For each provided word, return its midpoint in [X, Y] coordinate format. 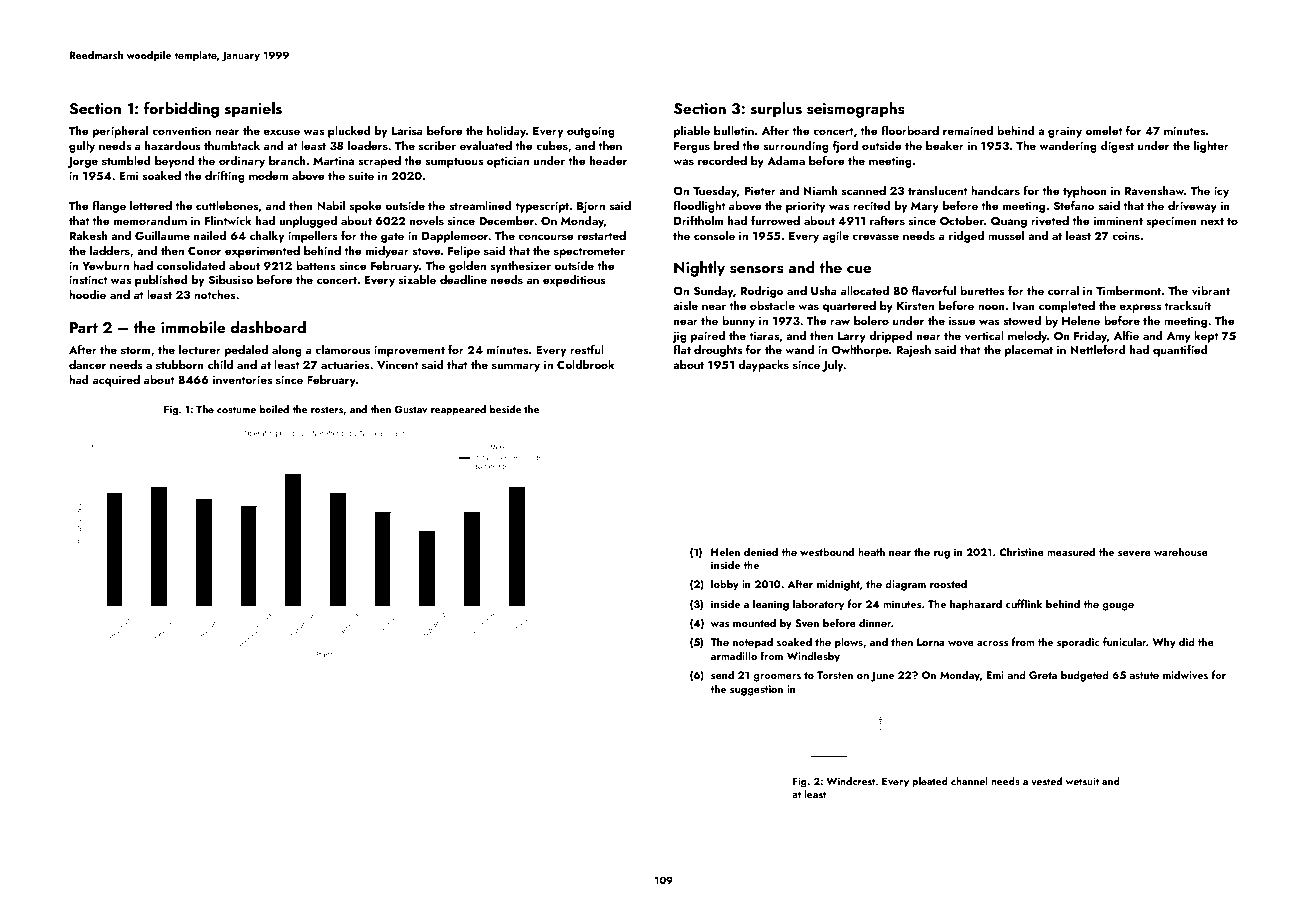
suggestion [756, 690]
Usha [824, 291]
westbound [827, 551]
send [722, 674]
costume [236, 409]
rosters [327, 409]
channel [969, 781]
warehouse [1181, 551]
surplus [776, 110]
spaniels [253, 110]
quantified [1180, 351]
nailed [210, 235]
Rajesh [913, 351]
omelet [1104, 130]
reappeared [458, 410]
